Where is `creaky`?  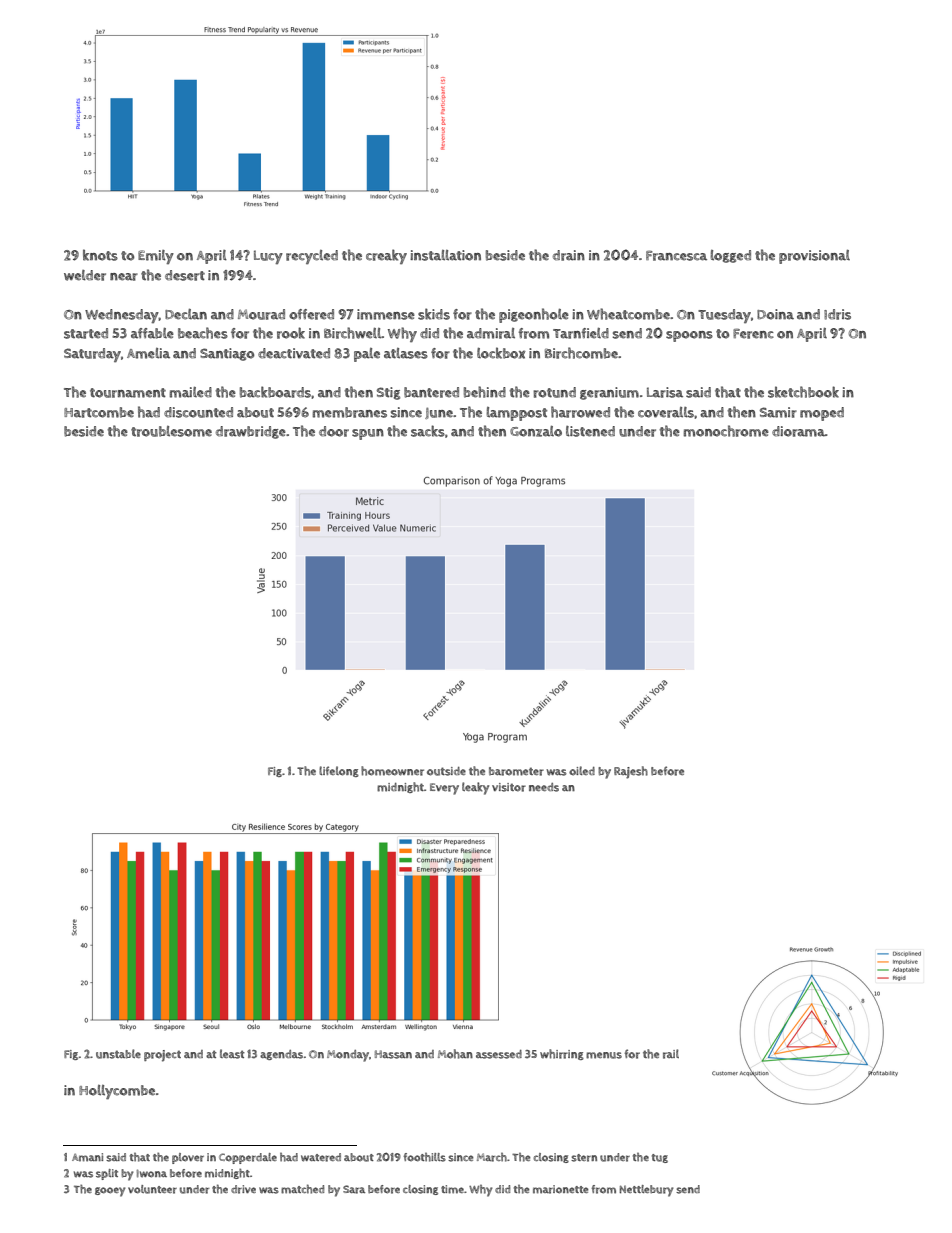
creaky is located at coordinates (386, 256).
